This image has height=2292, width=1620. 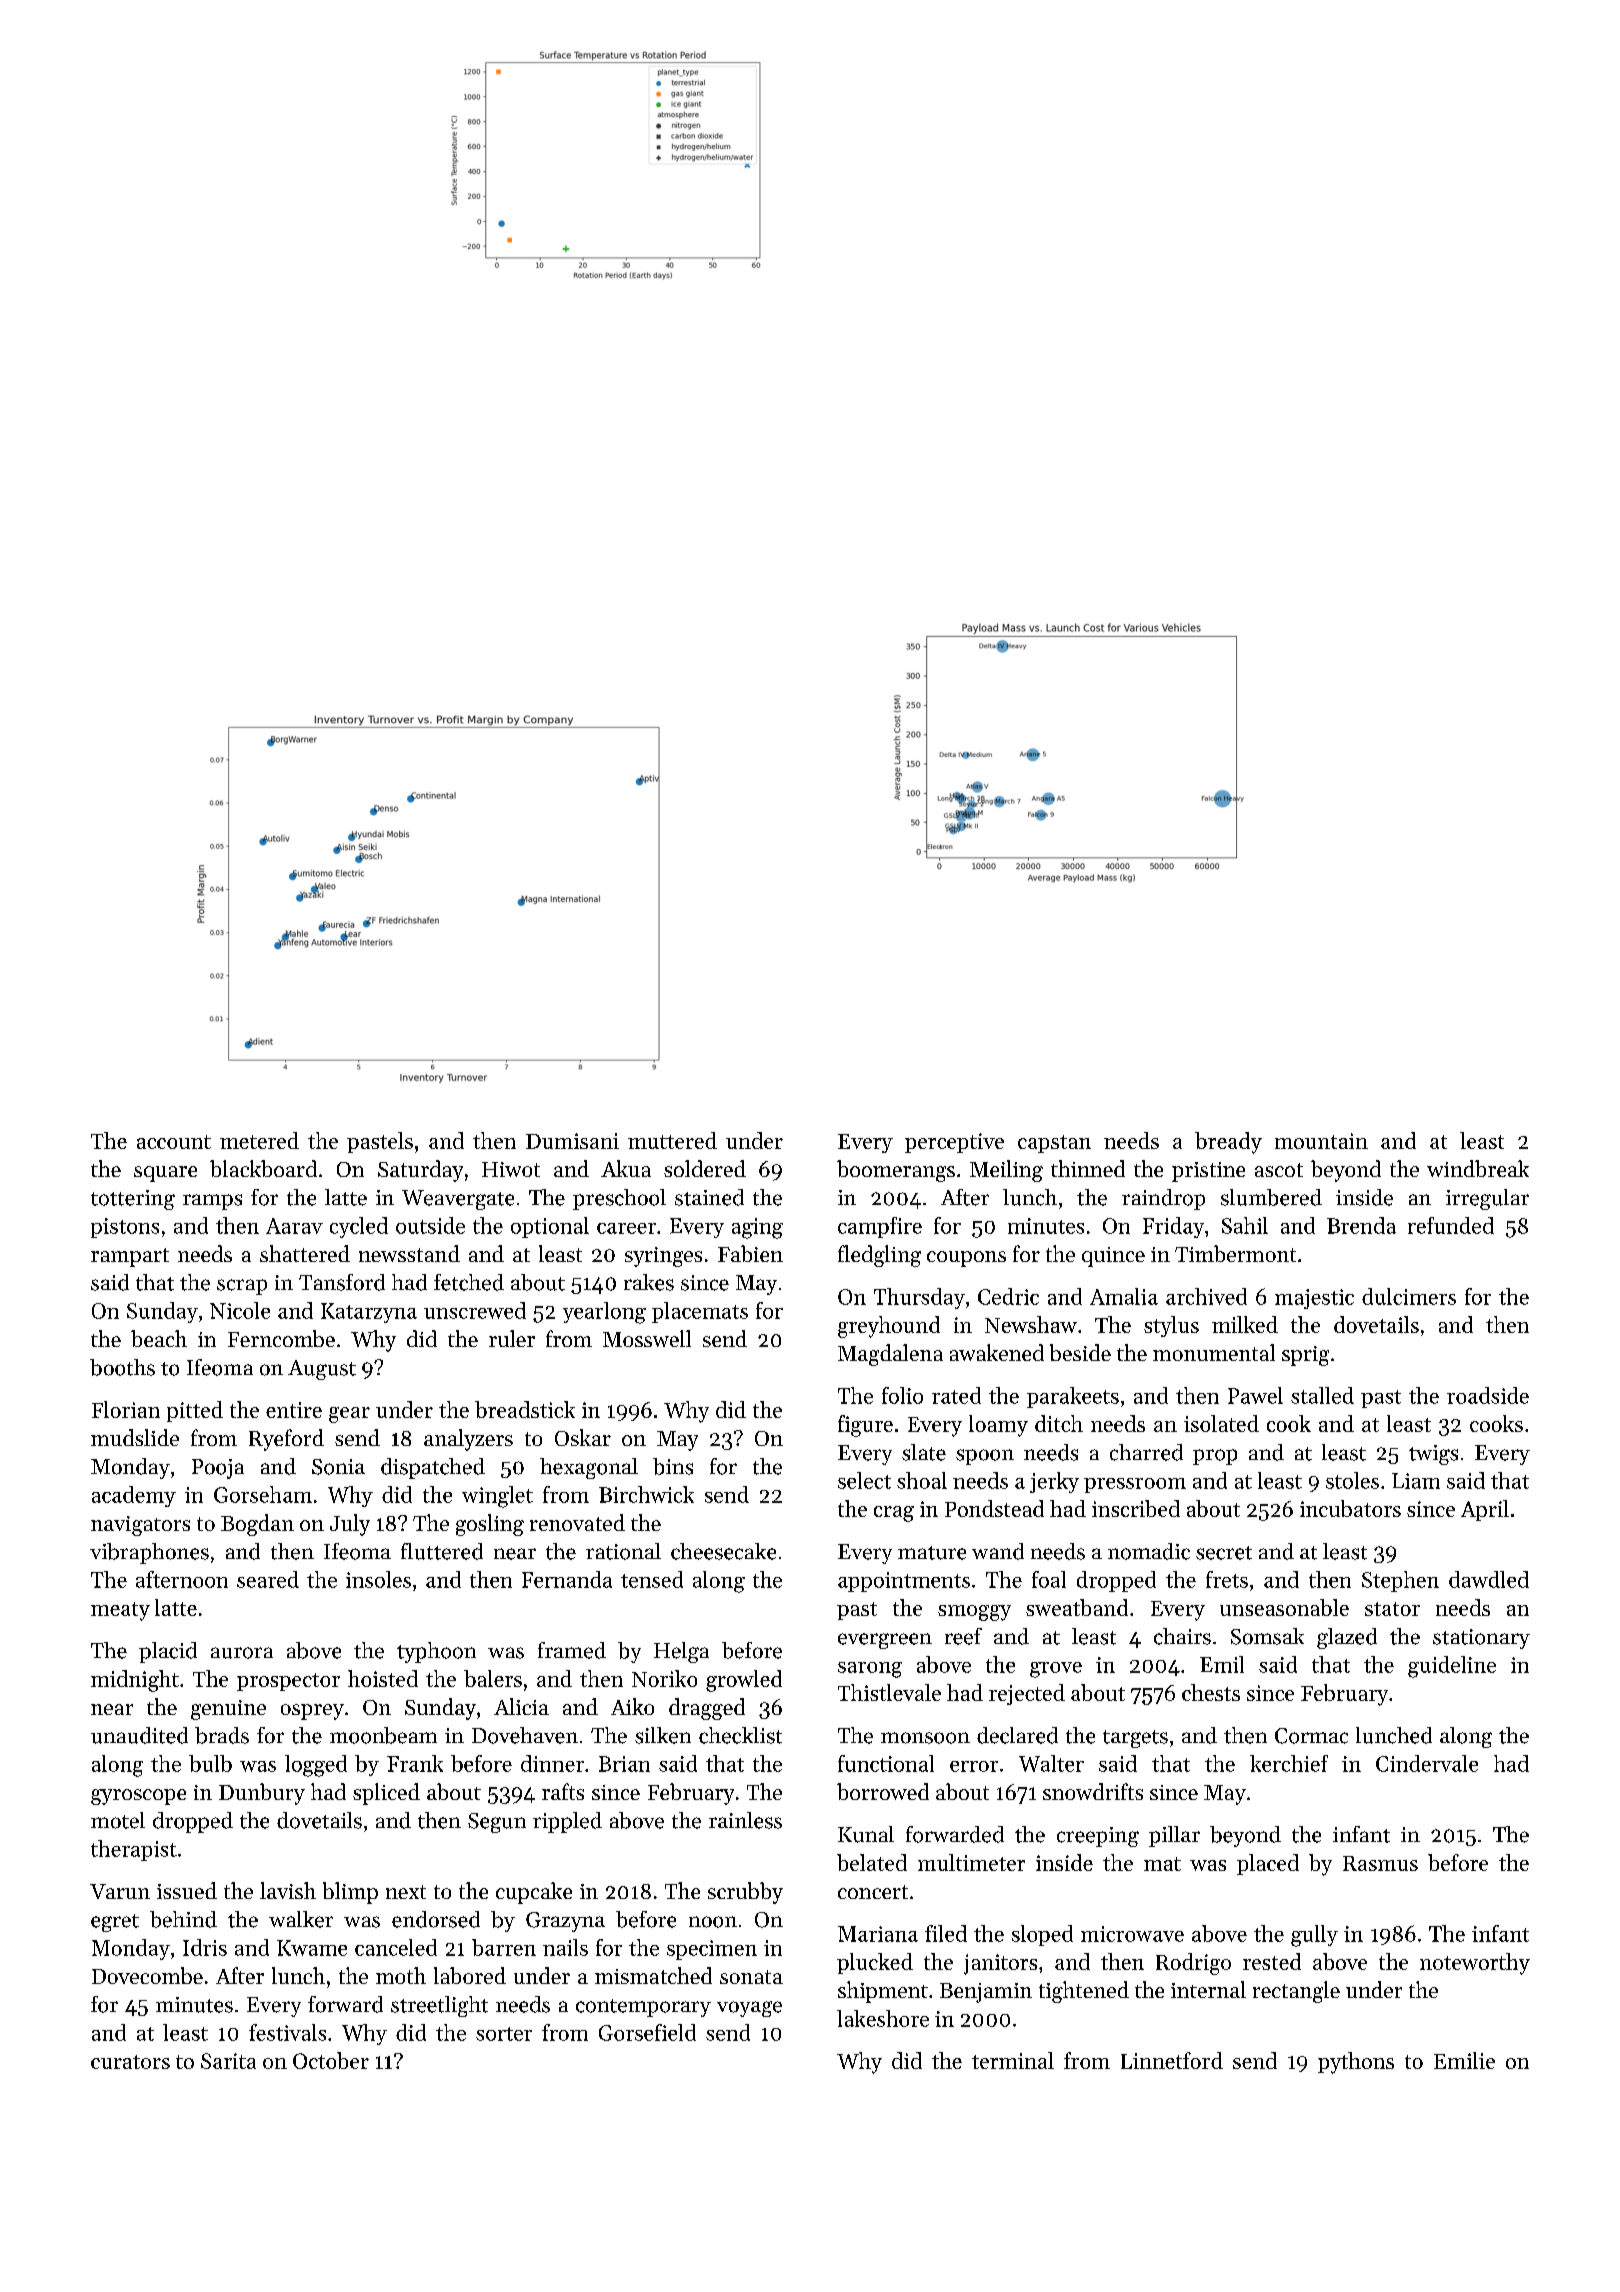 I want to click on plucked, so click(x=875, y=1963).
